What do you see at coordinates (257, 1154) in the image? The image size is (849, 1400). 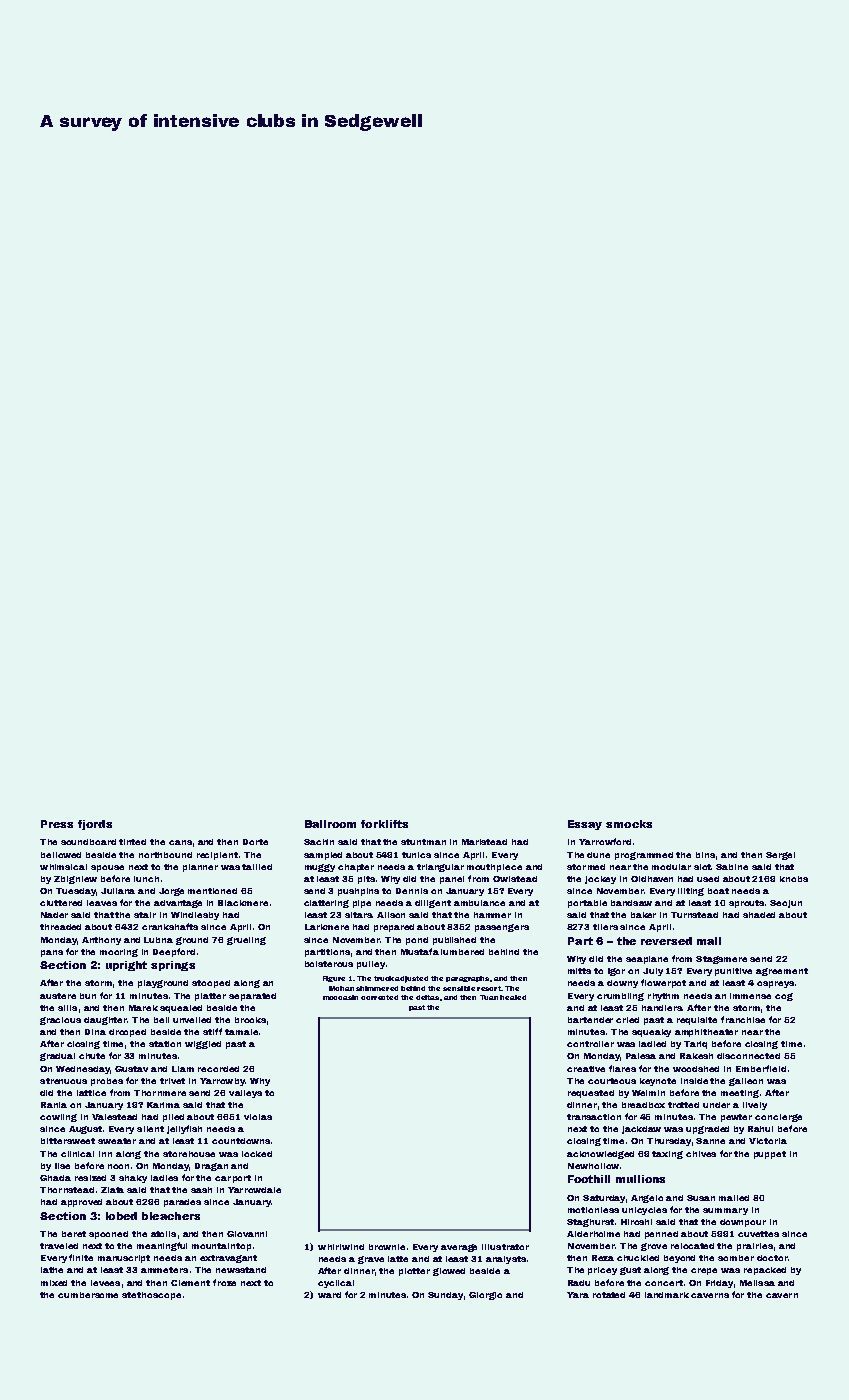 I see `locked` at bounding box center [257, 1154].
